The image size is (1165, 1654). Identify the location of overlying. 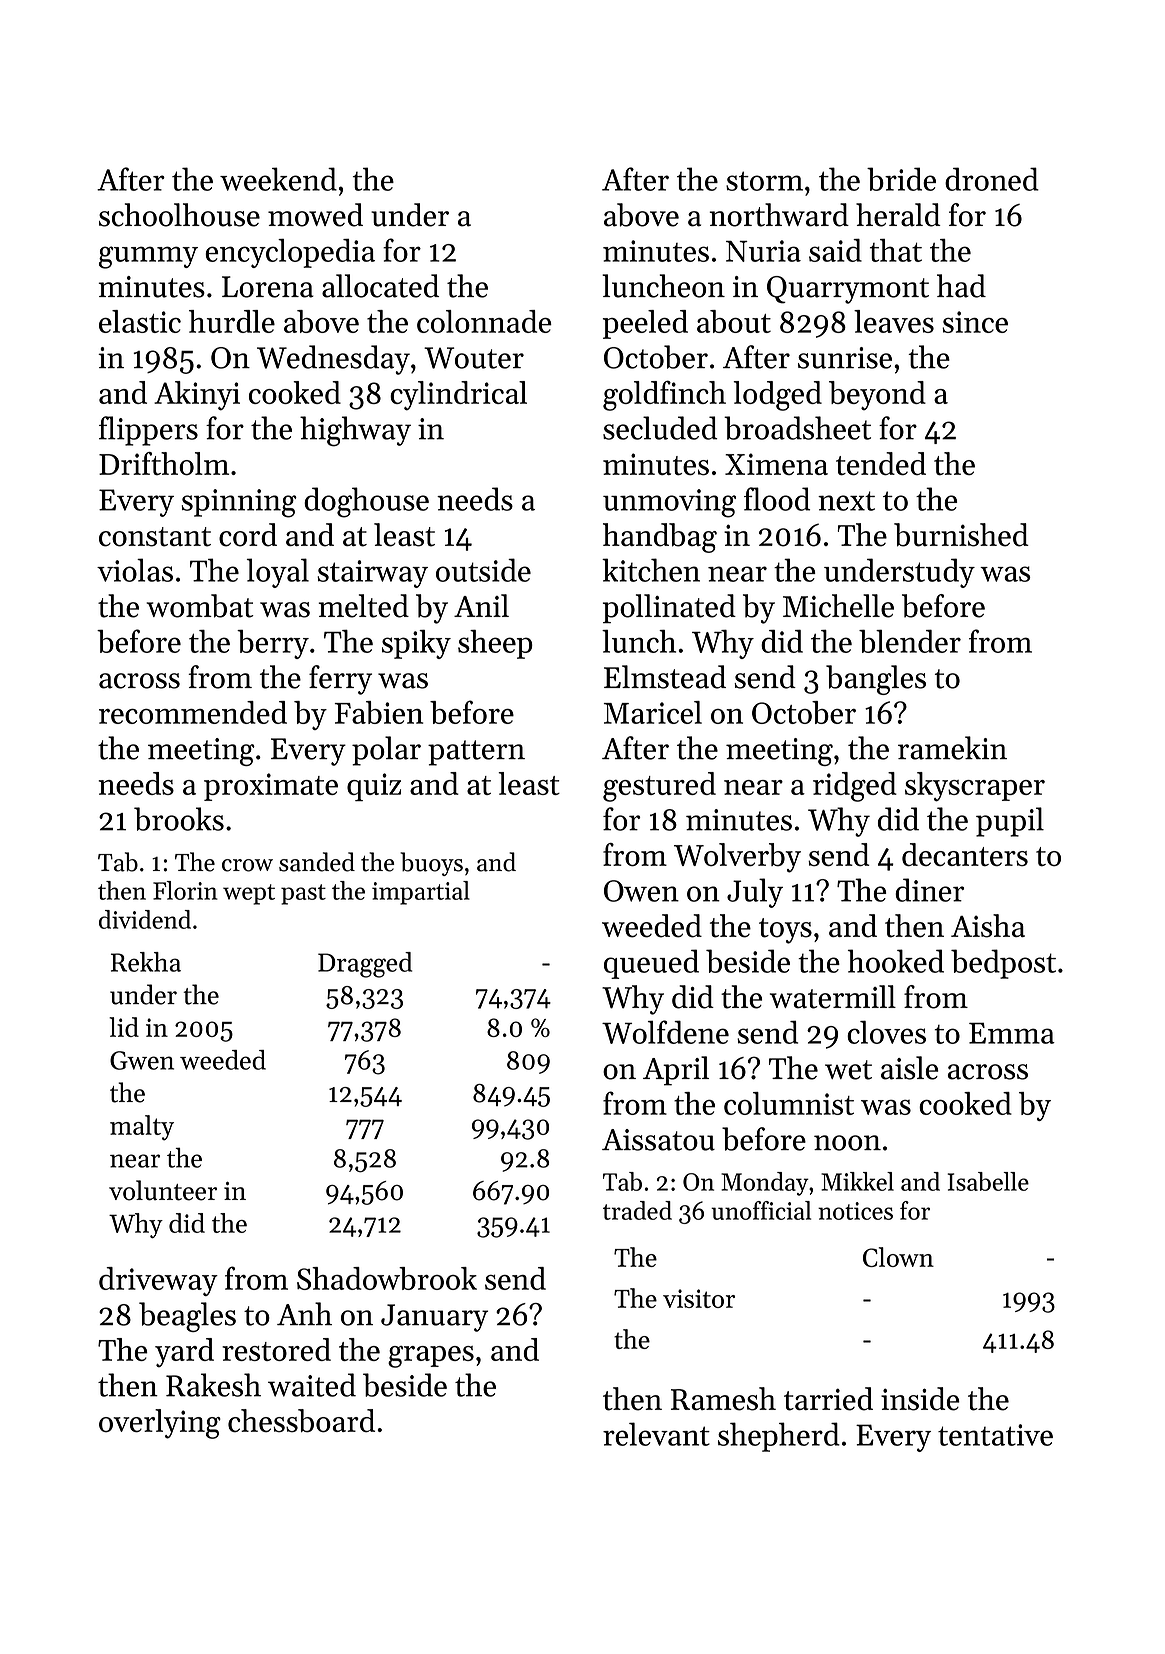
(160, 1424).
